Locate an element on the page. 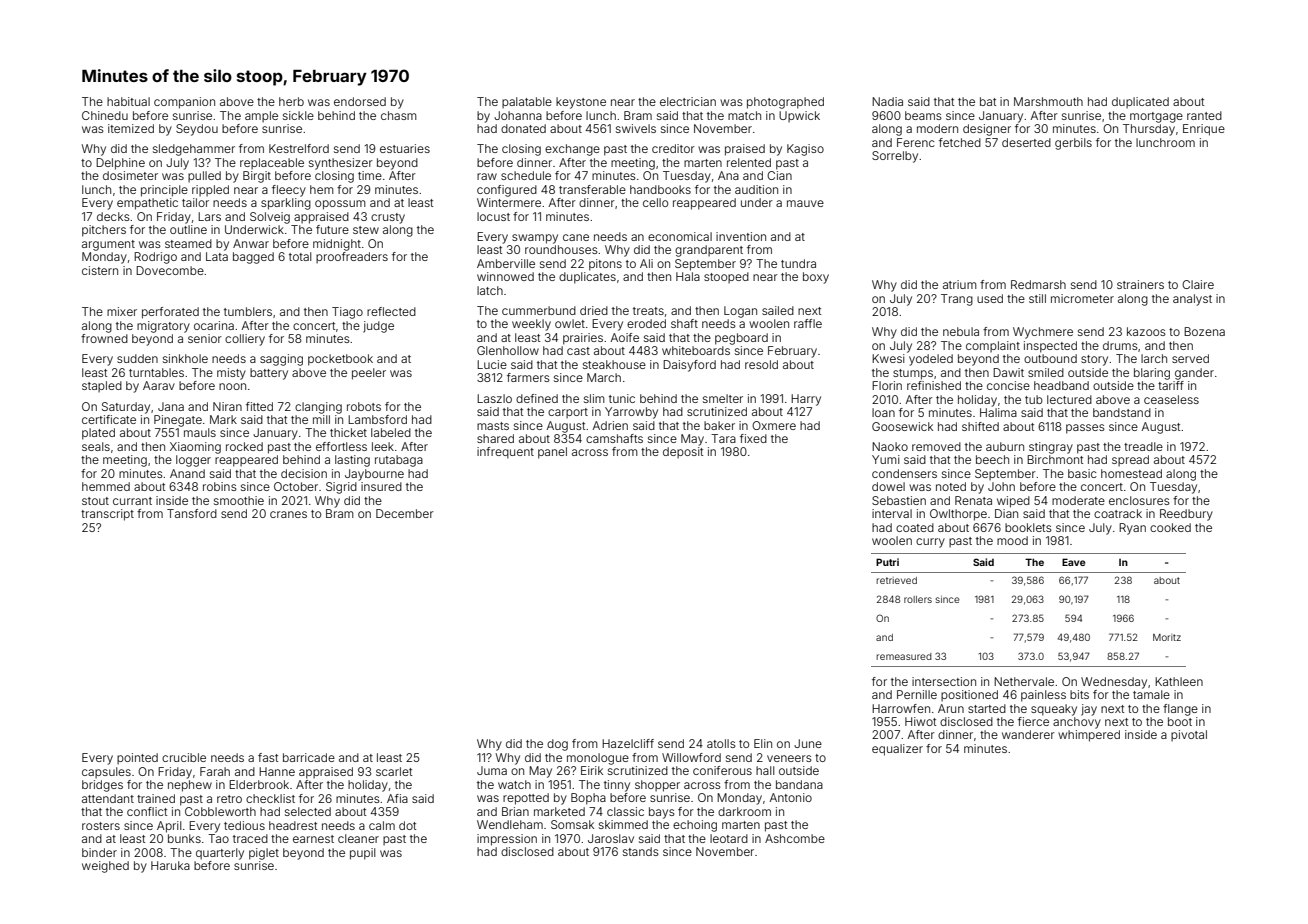 Image resolution: width=1308 pixels, height=924 pixels. Johanna is located at coordinates (518, 115).
